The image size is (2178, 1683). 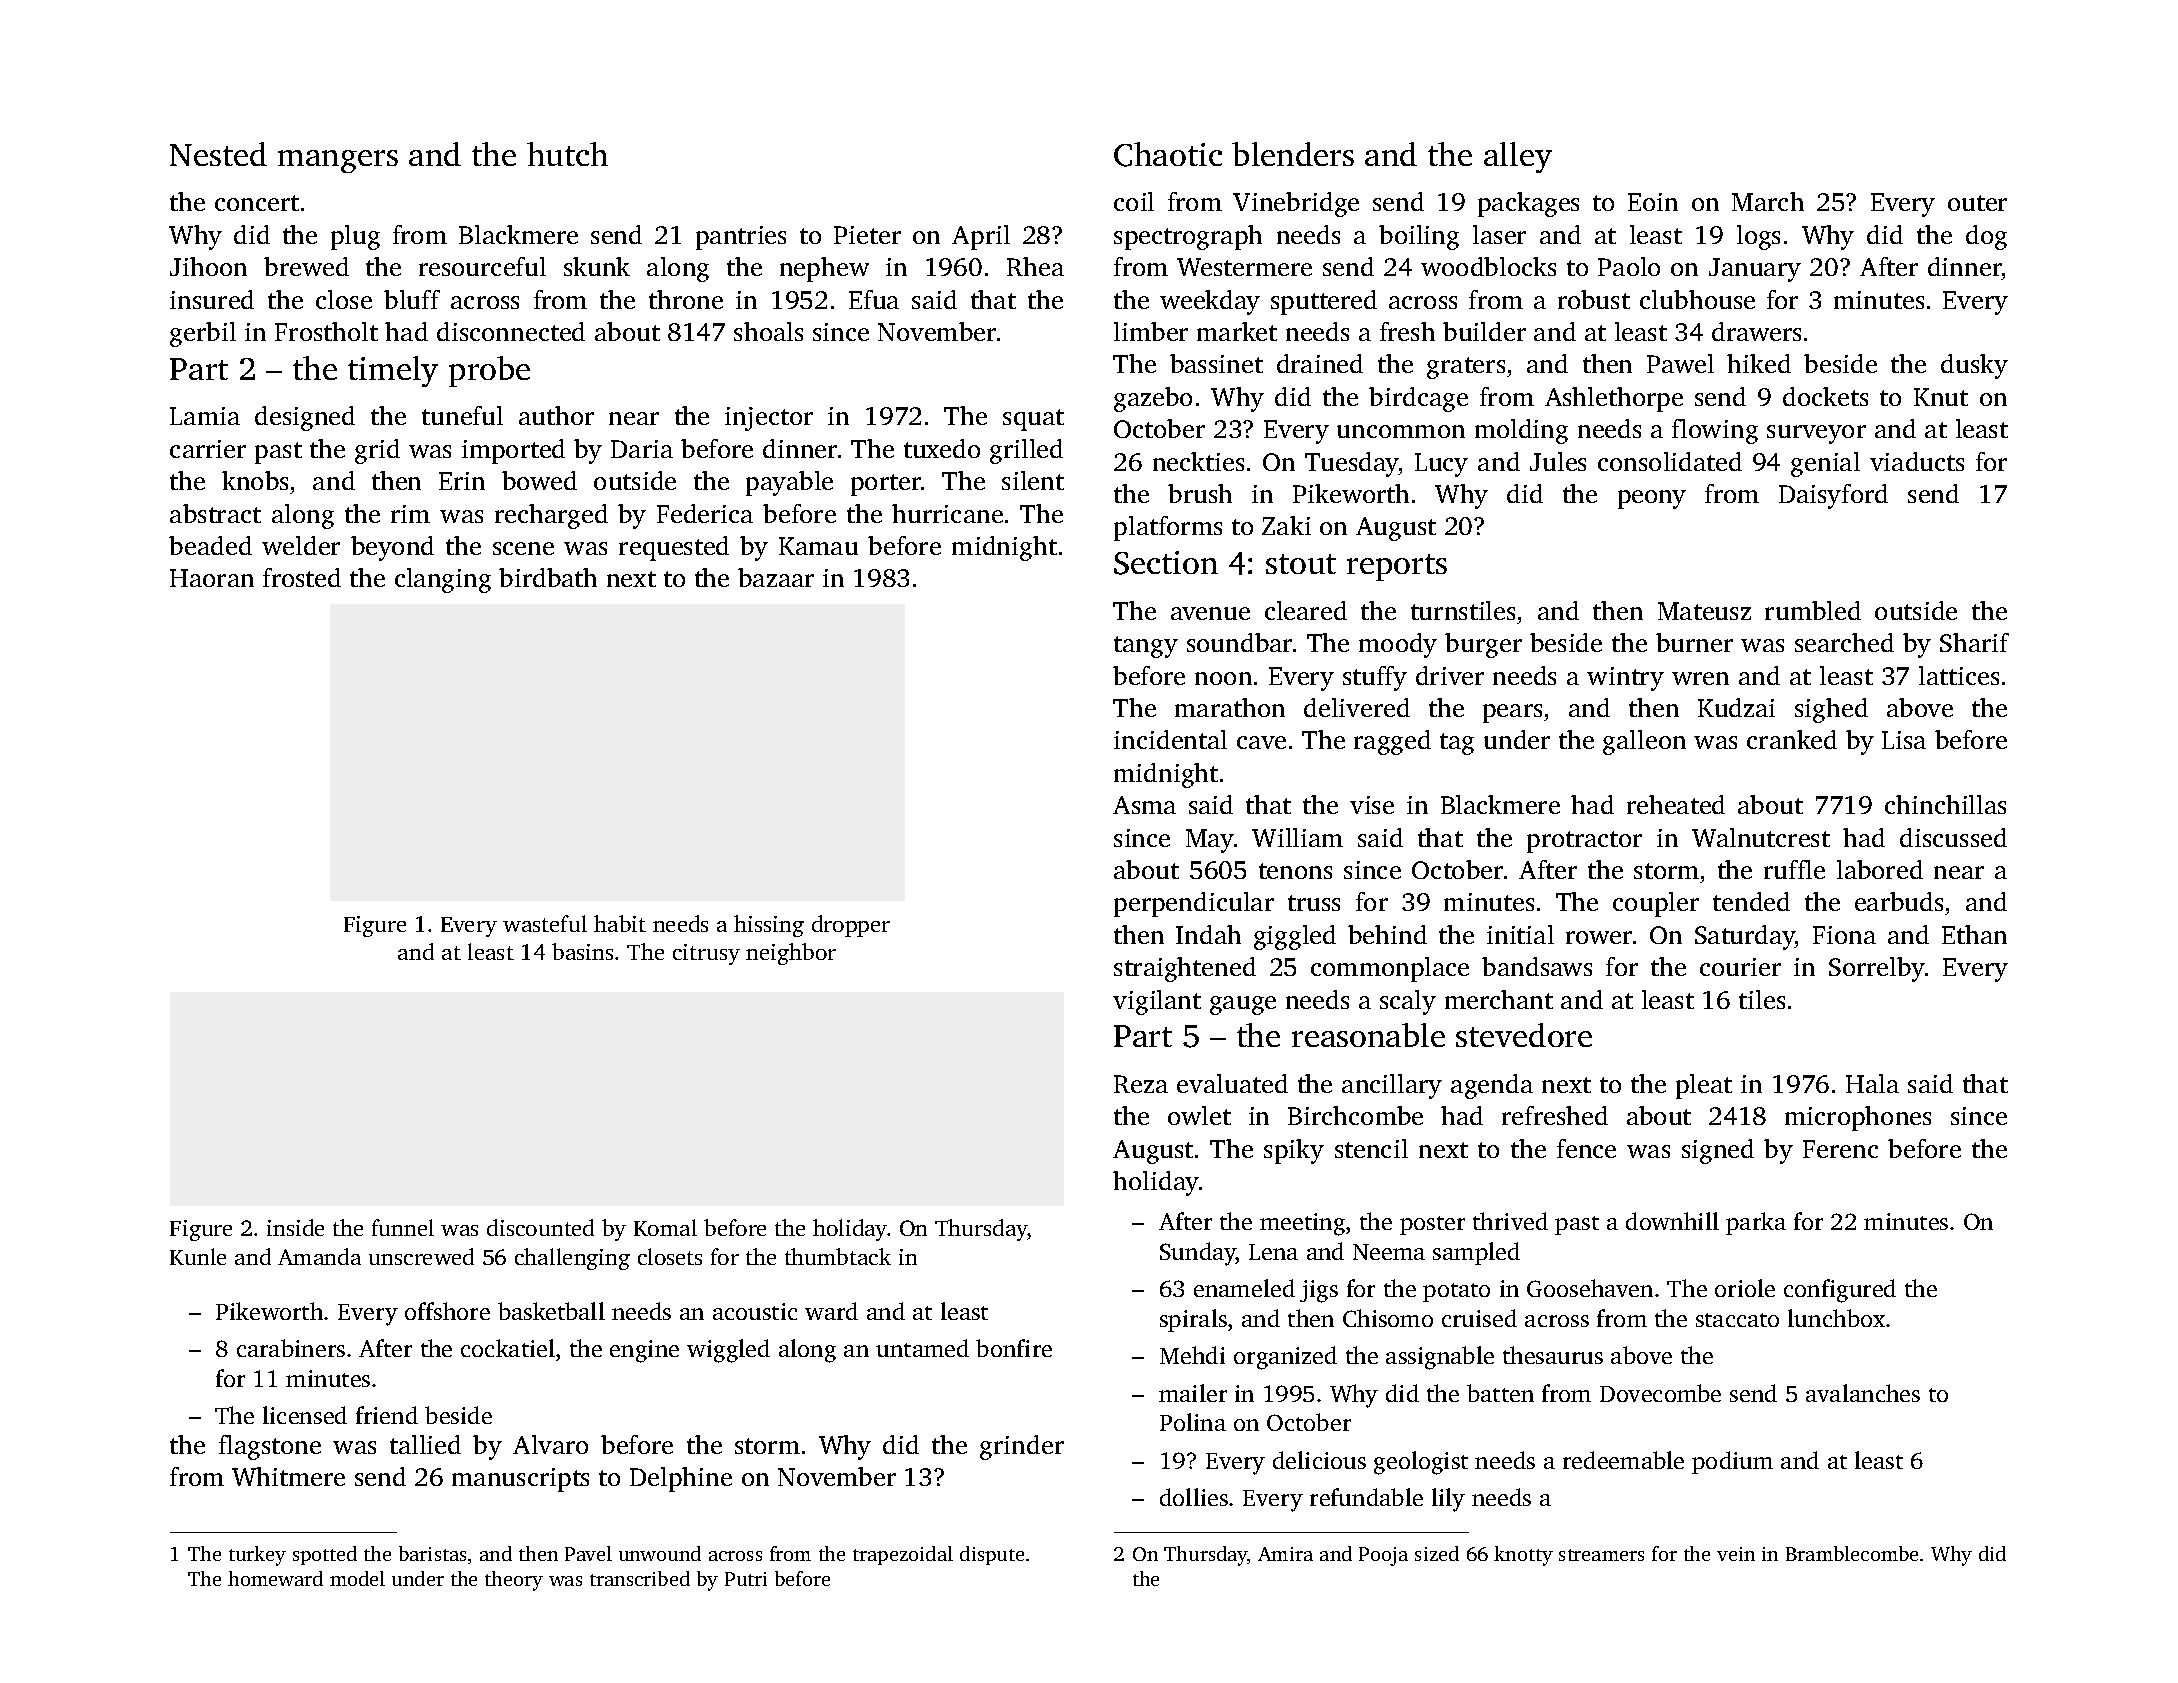 I want to click on dusky, so click(x=1974, y=366).
